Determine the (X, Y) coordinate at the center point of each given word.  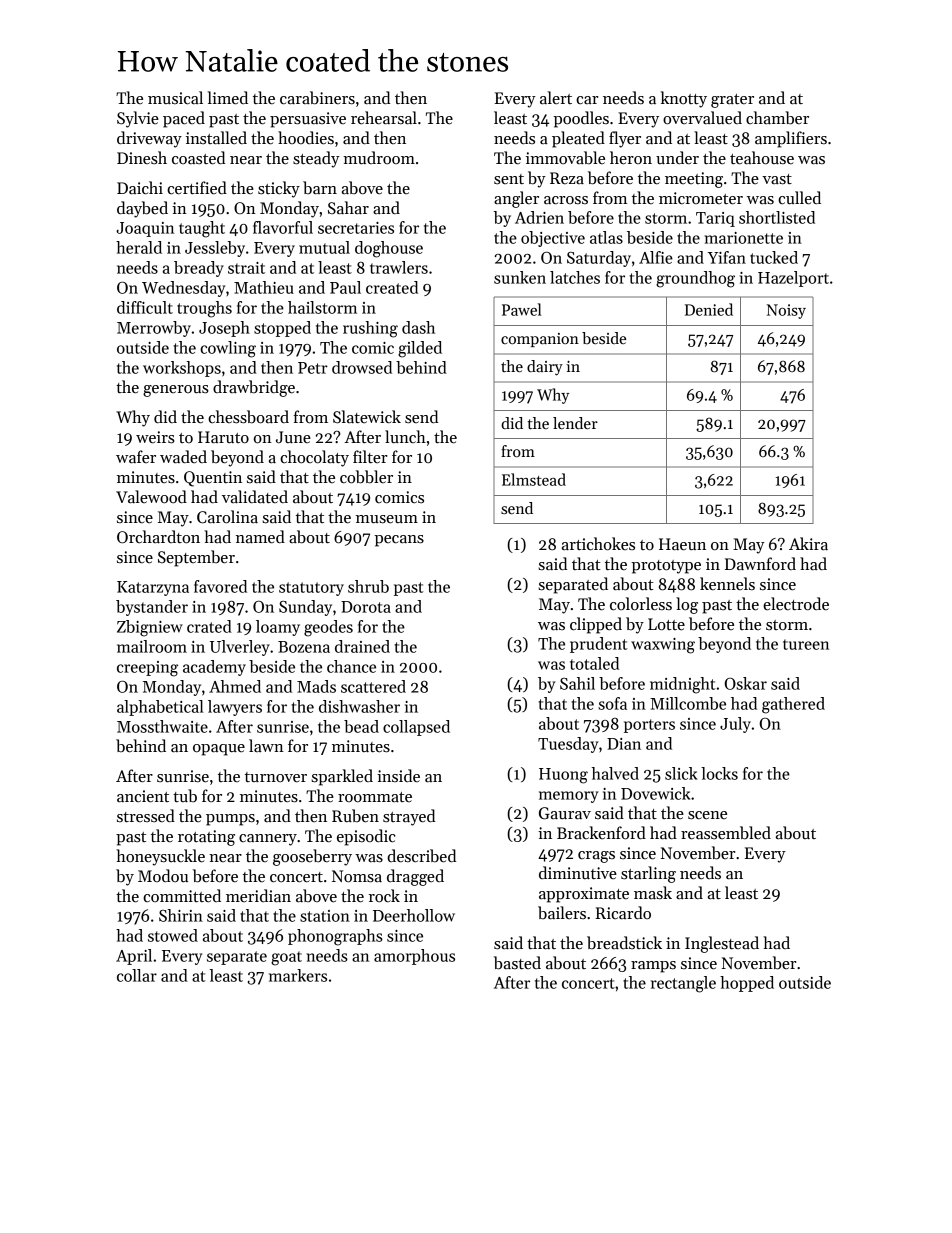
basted (517, 963)
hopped (747, 984)
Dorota (366, 607)
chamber (777, 118)
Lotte (666, 624)
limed (228, 98)
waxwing (663, 646)
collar (137, 975)
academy (214, 668)
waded (183, 457)
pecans (399, 541)
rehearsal (384, 118)
